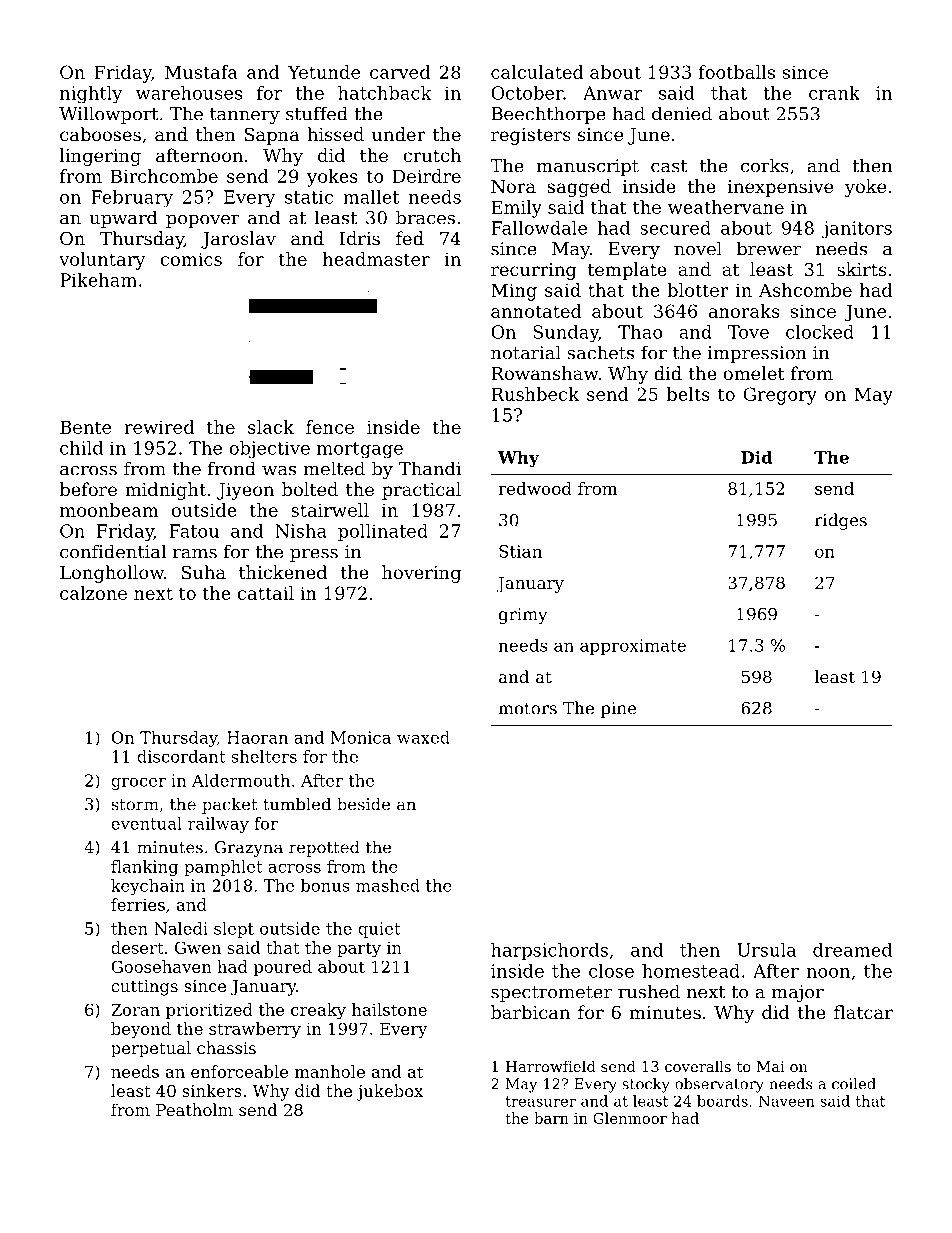 This screenshot has height=1233, width=952. Describe the element at coordinates (257, 737) in the screenshot. I see `Haoran` at that location.
